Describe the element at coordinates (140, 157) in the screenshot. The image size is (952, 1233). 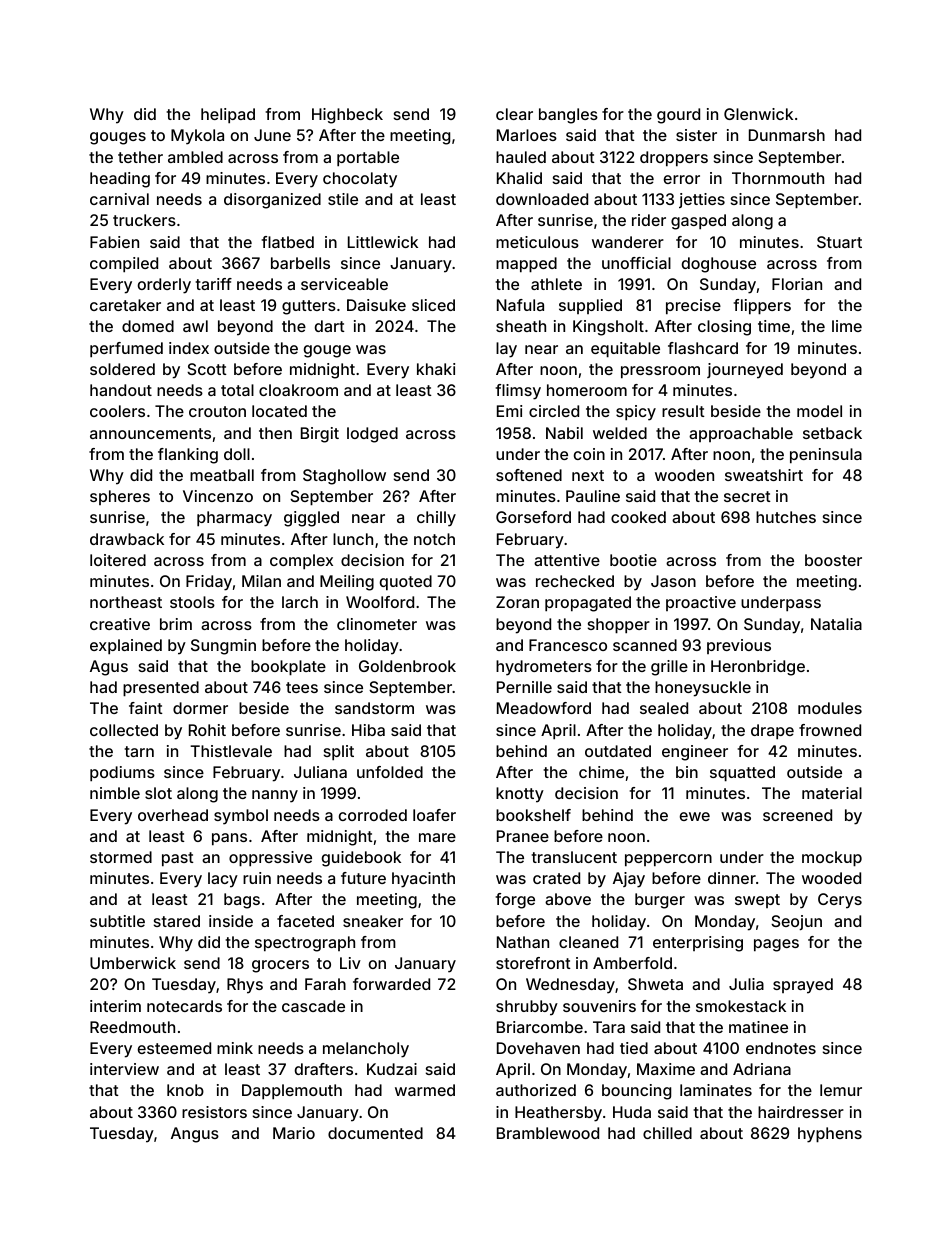
I see `tether` at that location.
